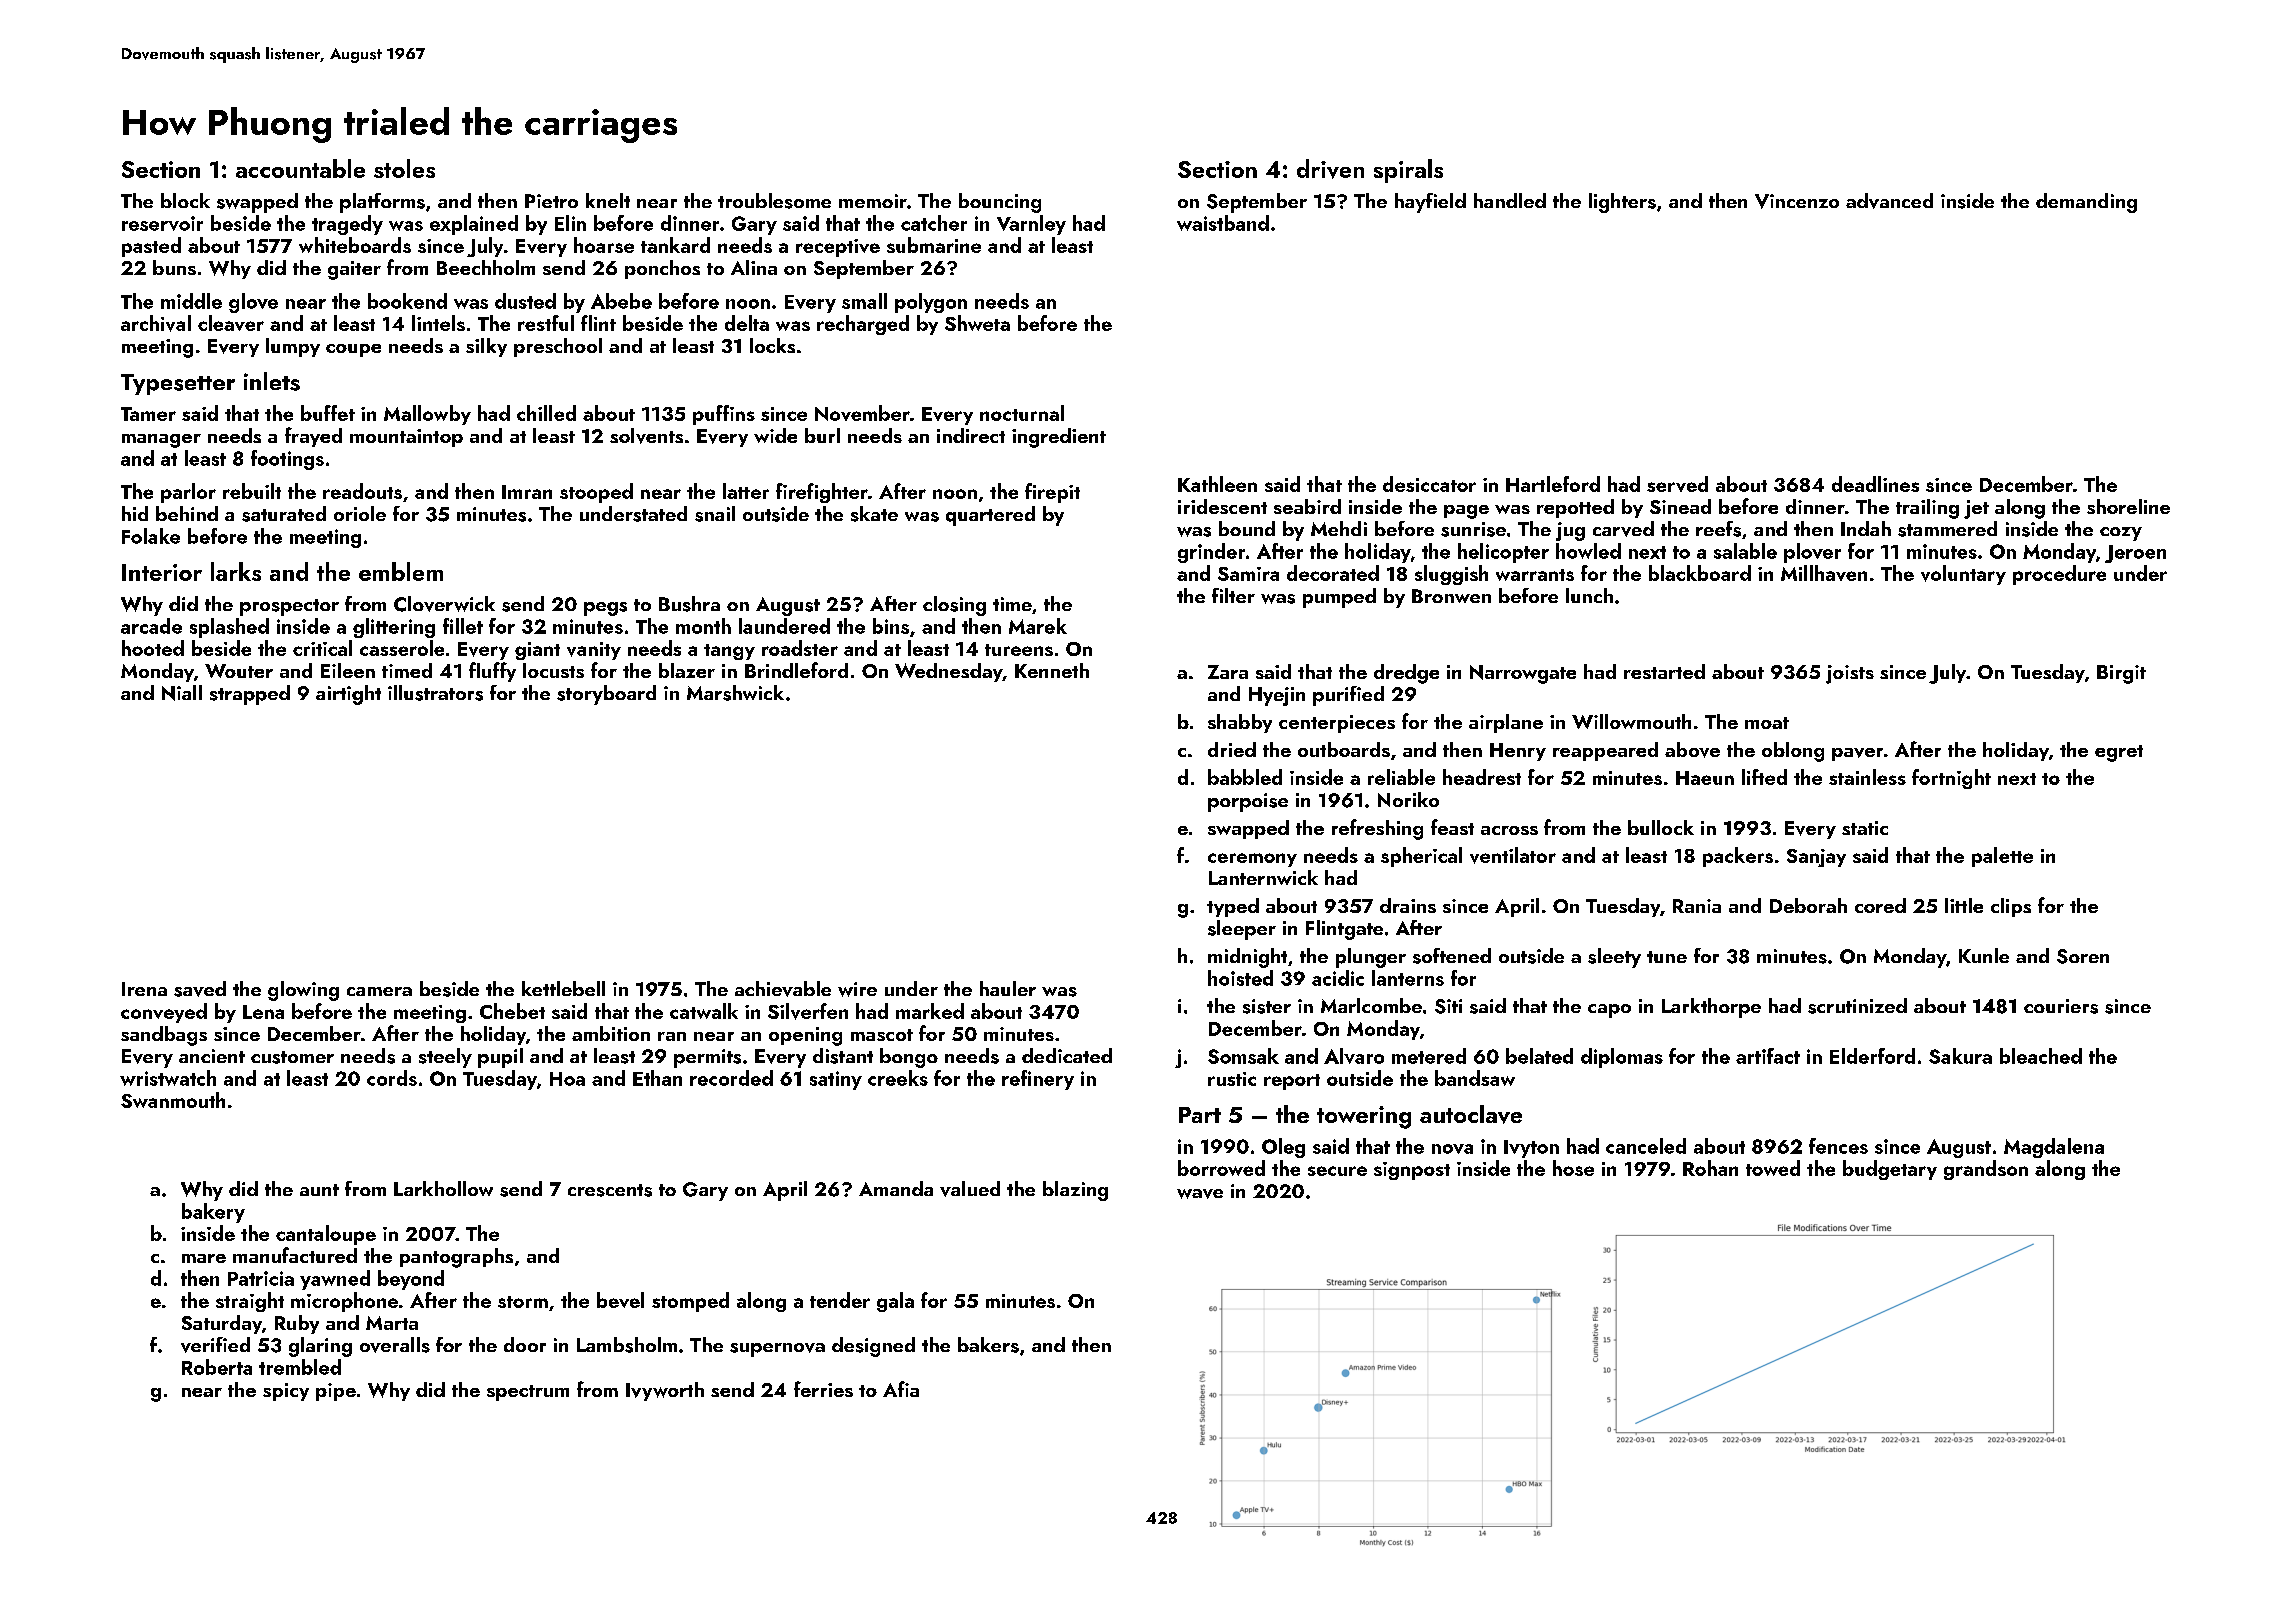 The height and width of the page is (1620, 2292). What do you see at coordinates (901, 1389) in the page?
I see `Afia` at bounding box center [901, 1389].
